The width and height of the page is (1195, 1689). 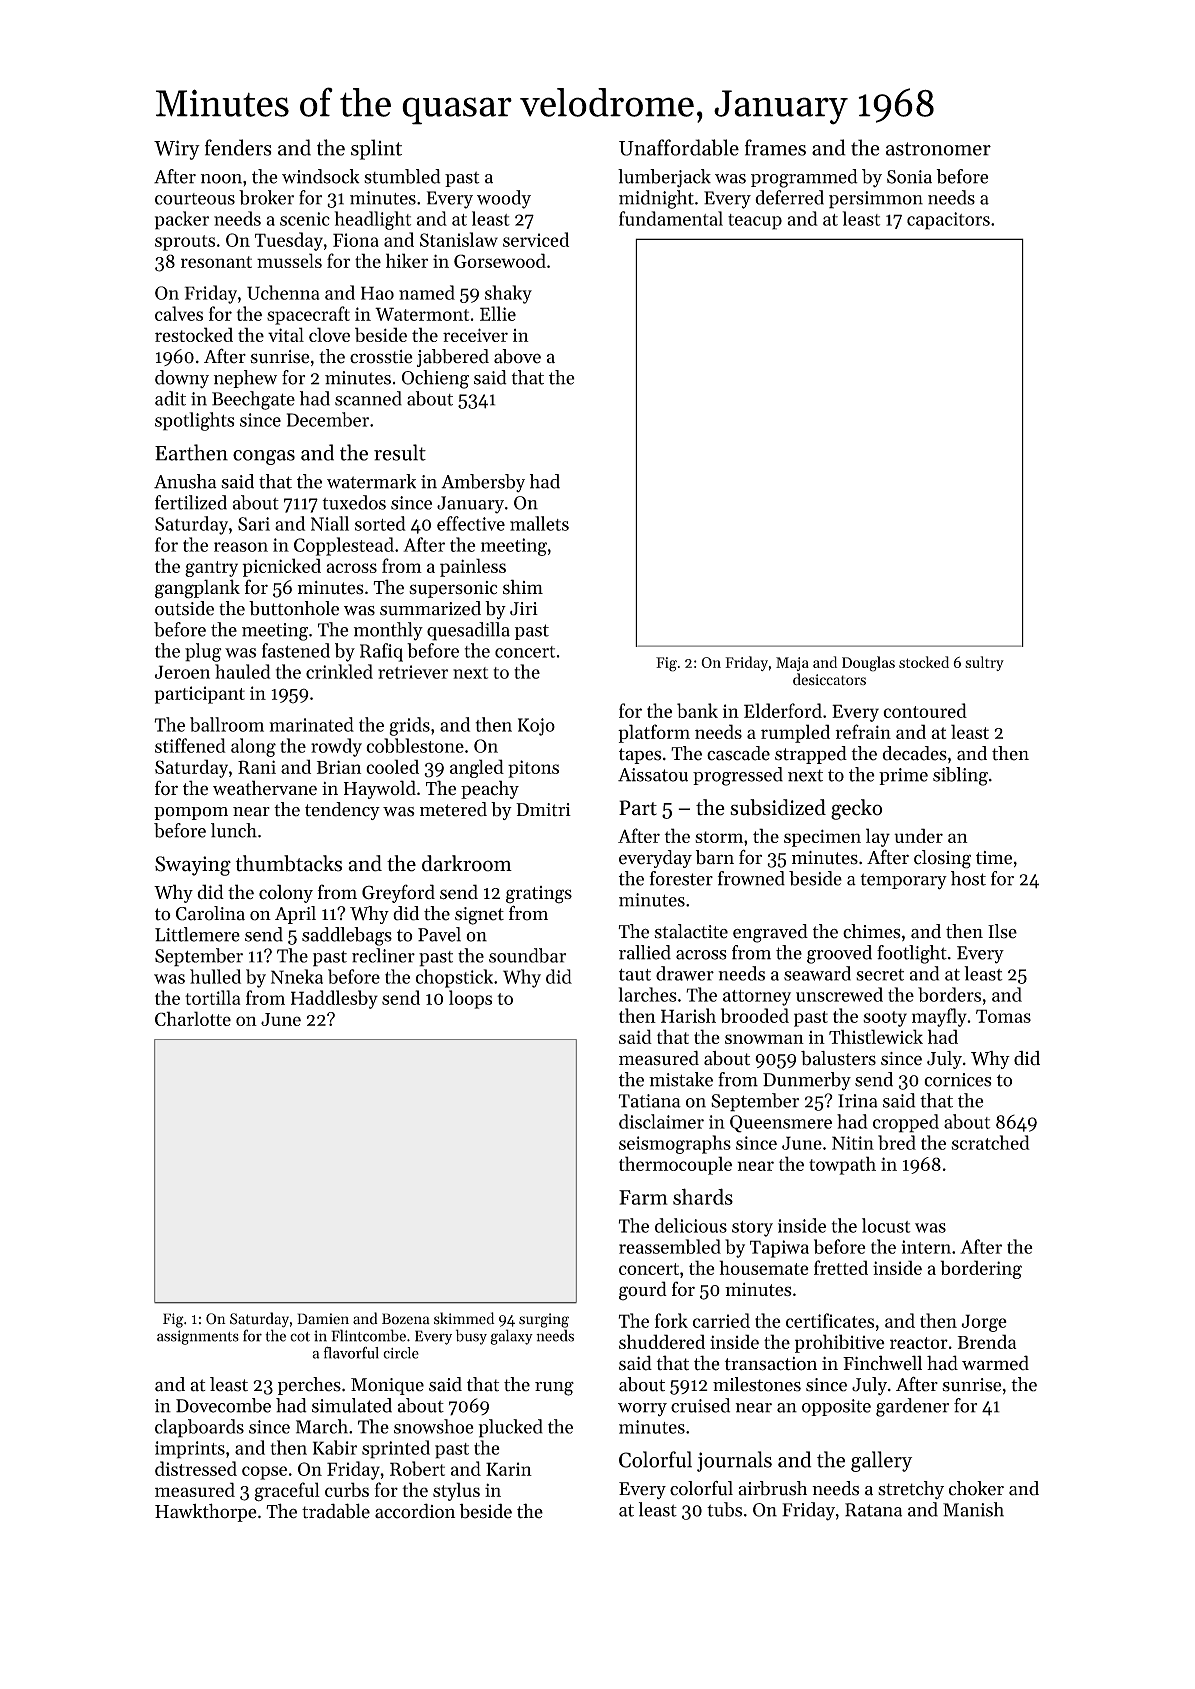 What do you see at coordinates (179, 313) in the page?
I see `calves` at bounding box center [179, 313].
